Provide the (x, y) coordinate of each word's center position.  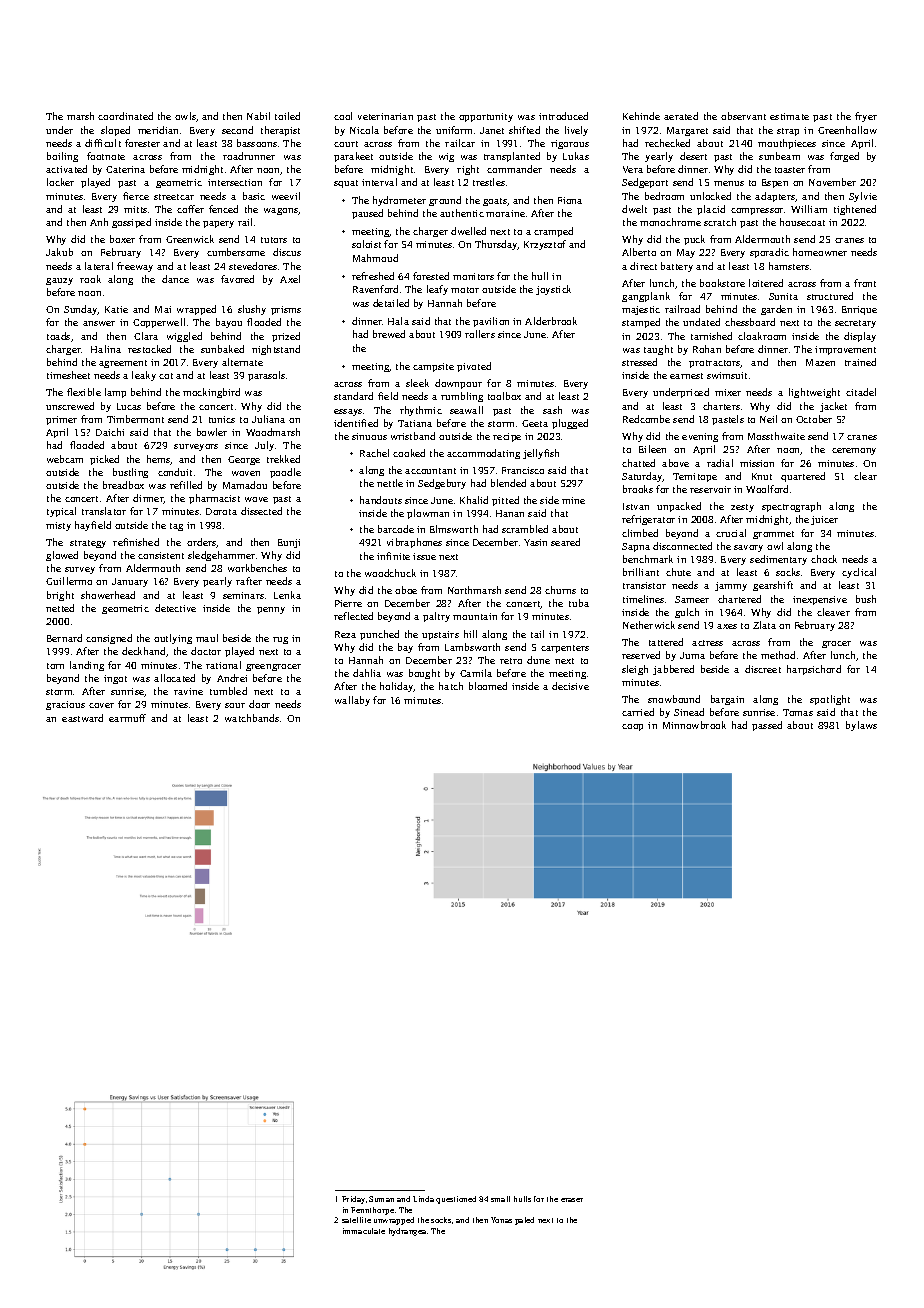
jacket (833, 407)
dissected (261, 511)
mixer (728, 392)
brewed (389, 334)
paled (524, 1221)
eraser (572, 1200)
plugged (570, 424)
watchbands (252, 718)
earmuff (127, 718)
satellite (356, 1220)
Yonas (501, 1220)
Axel (290, 279)
